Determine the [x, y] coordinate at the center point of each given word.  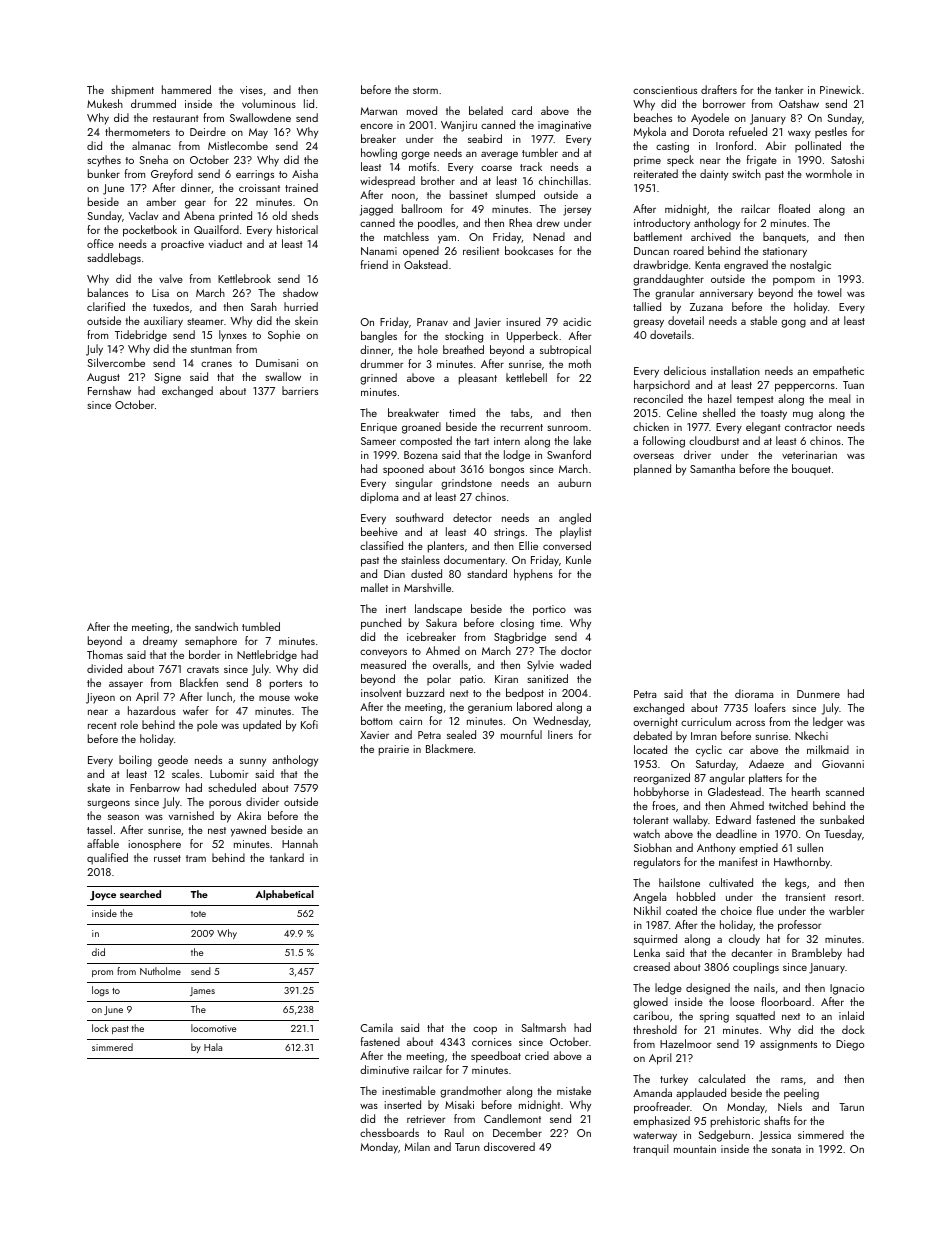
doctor [576, 650]
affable [103, 843]
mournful [521, 734]
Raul [454, 1132]
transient [805, 897]
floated [794, 208]
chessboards [389, 1132]
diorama [754, 693]
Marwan [379, 111]
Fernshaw [109, 390]
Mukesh [105, 103]
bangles [379, 337]
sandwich [216, 626]
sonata [786, 1149]
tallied [647, 306]
